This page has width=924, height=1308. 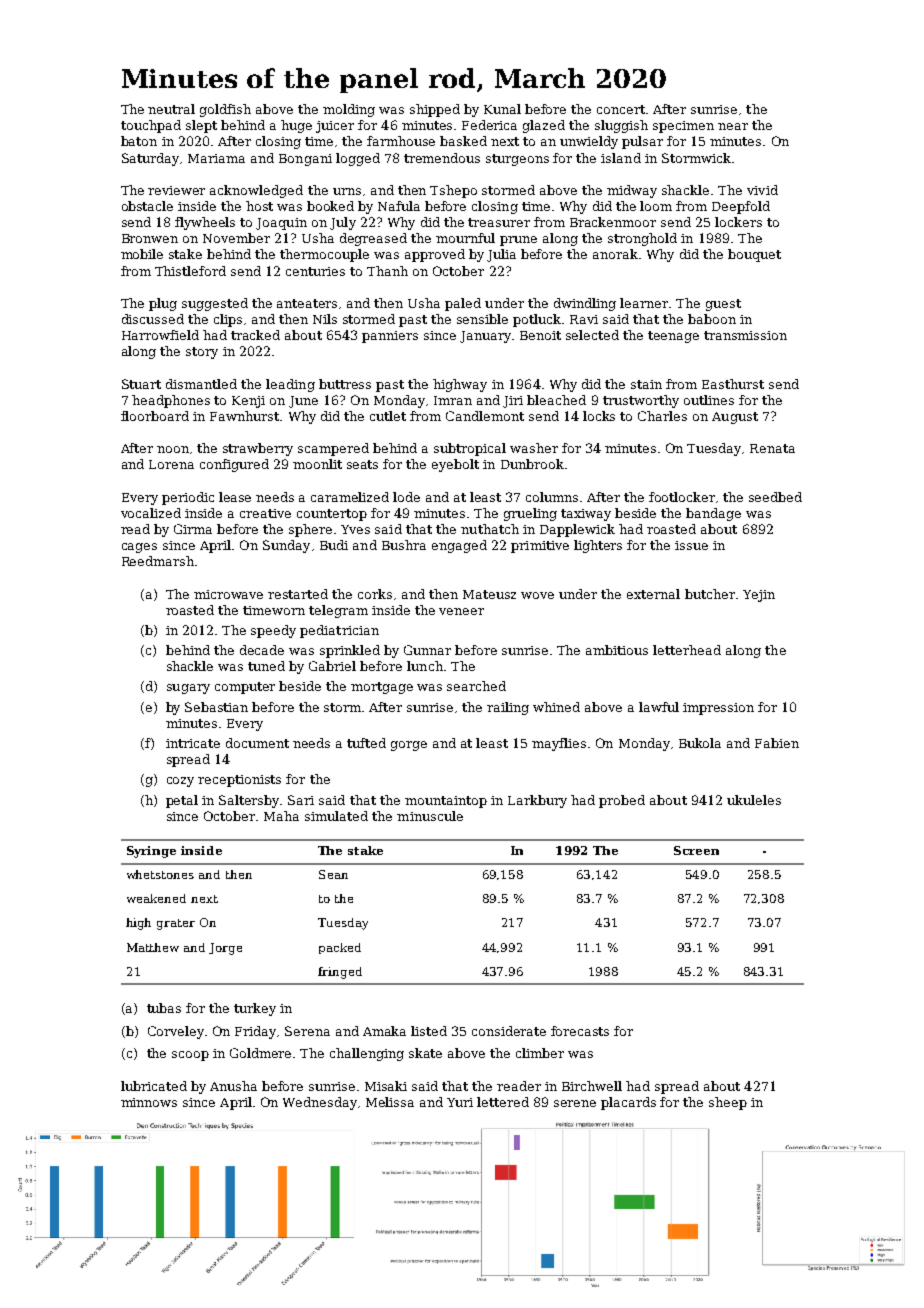 What do you see at coordinates (188, 689) in the page?
I see `sugary` at bounding box center [188, 689].
